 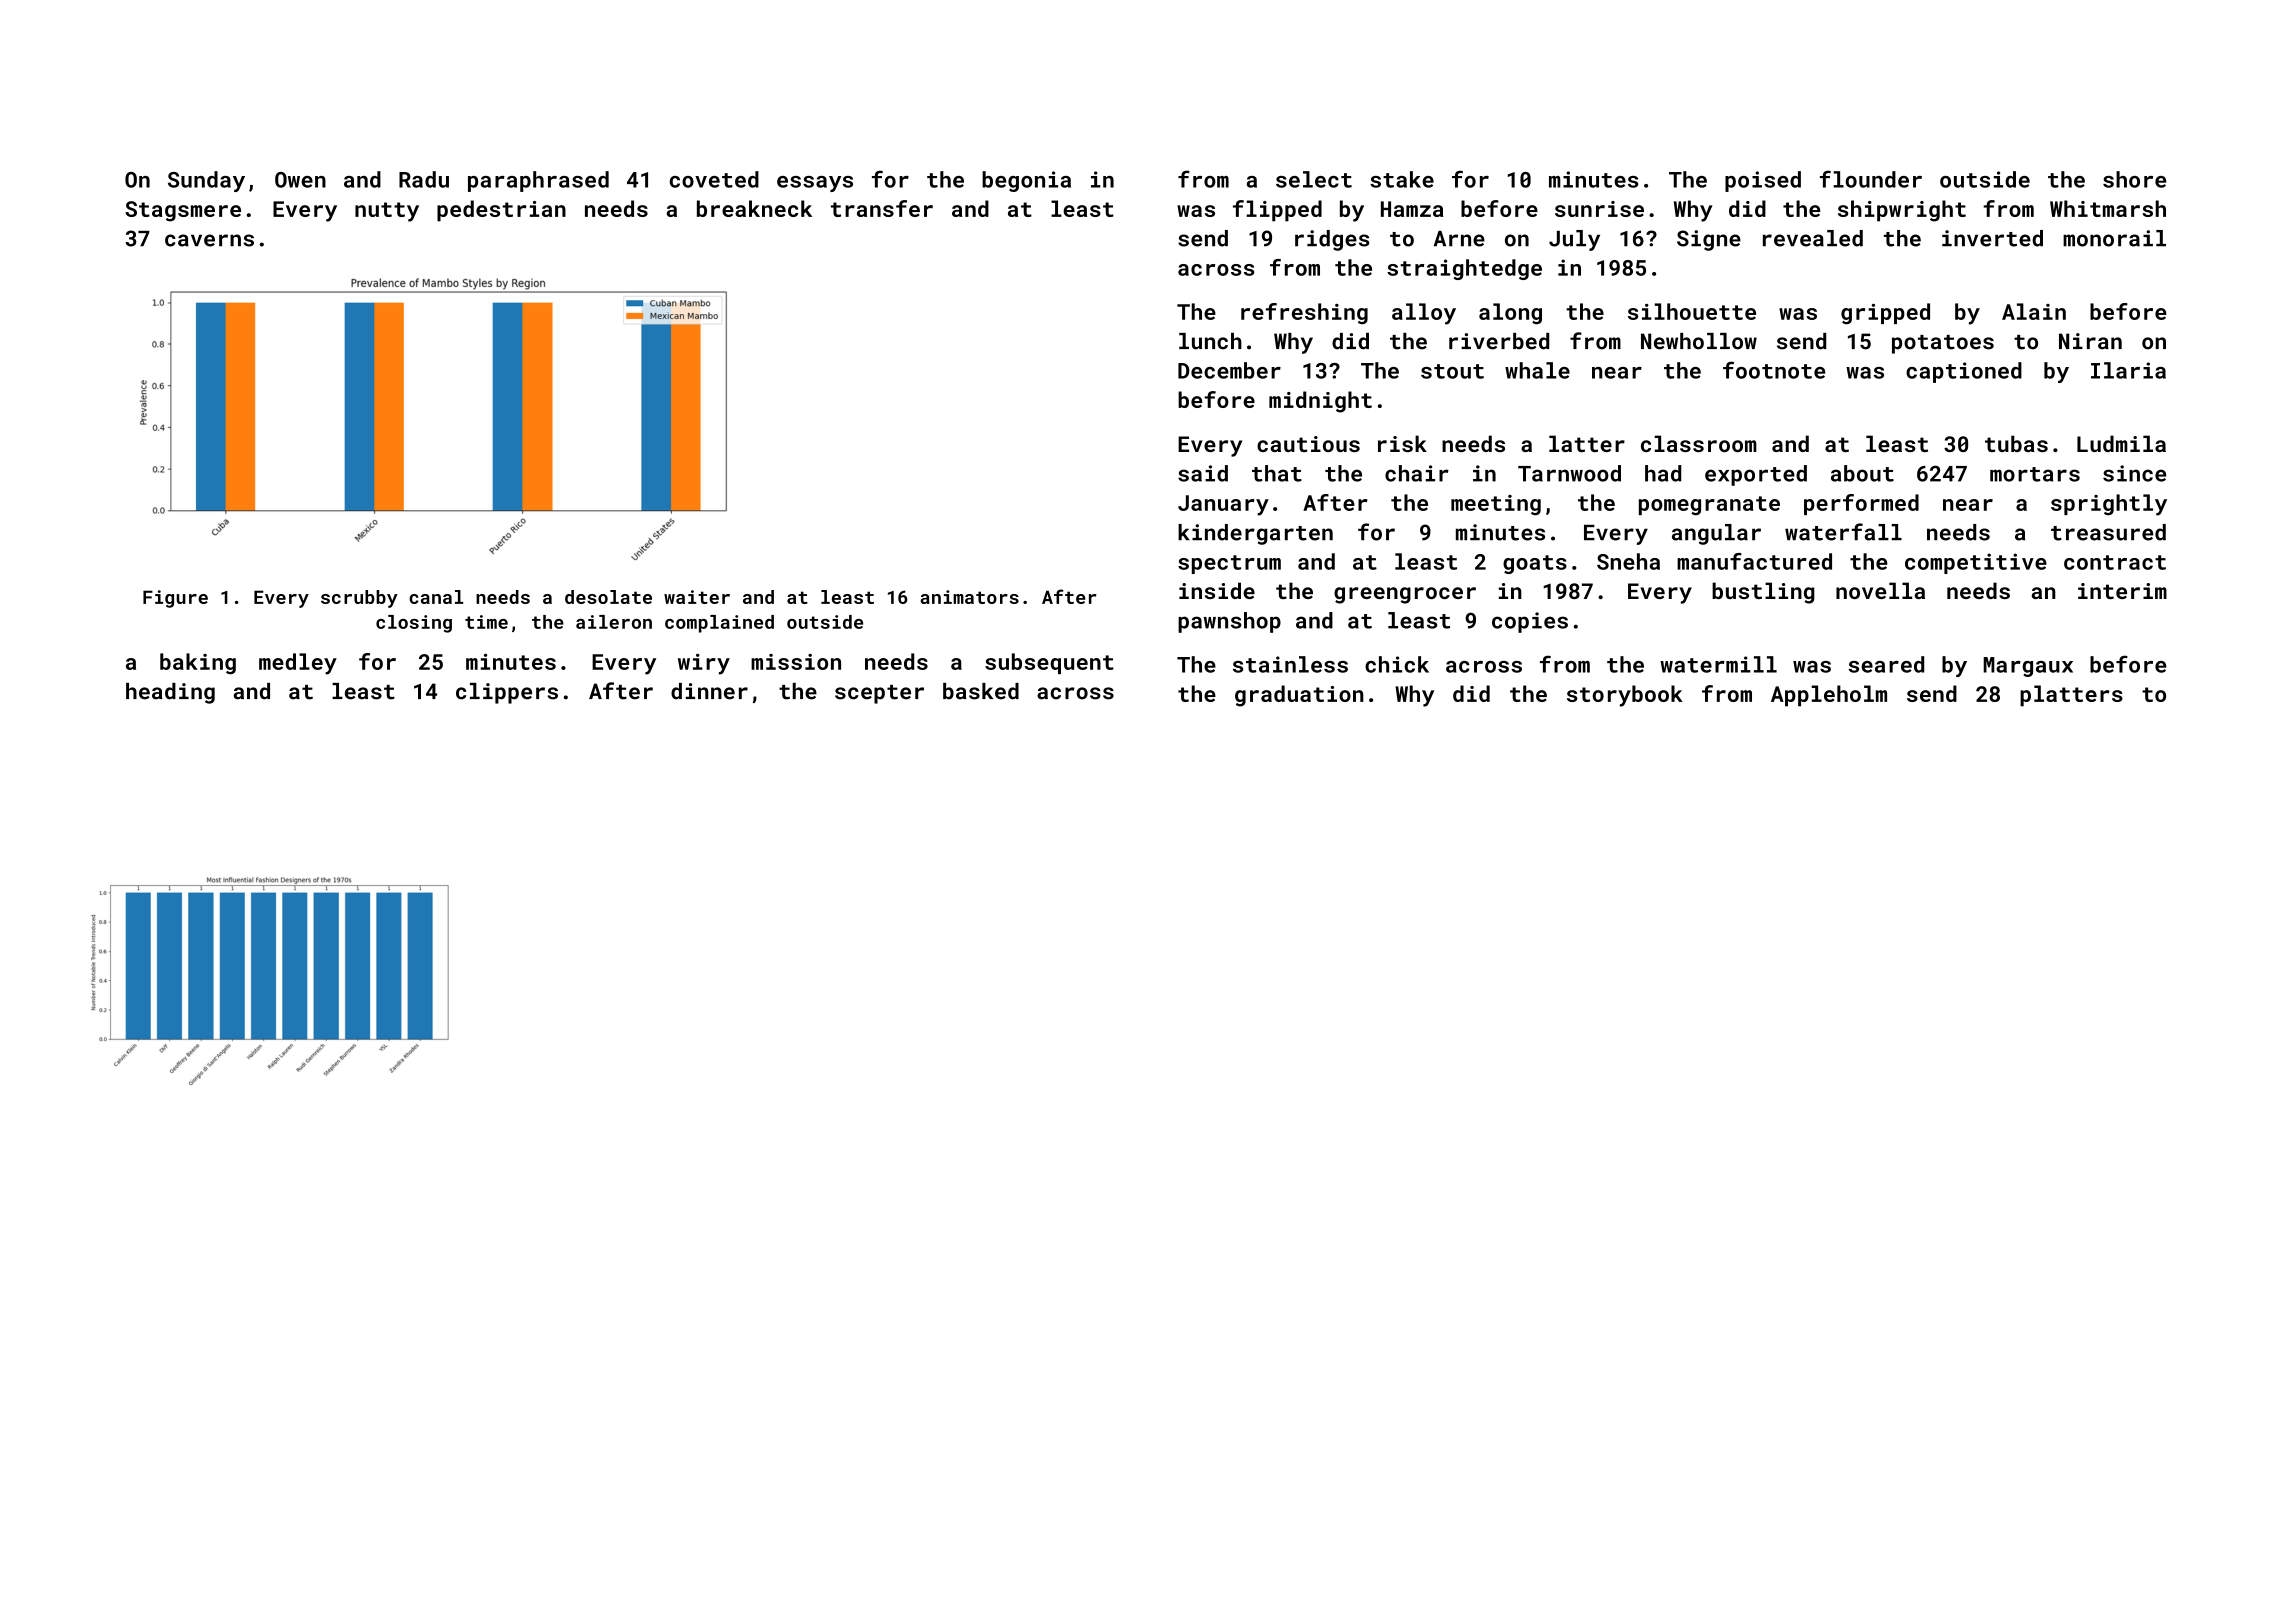 What do you see at coordinates (1314, 179) in the page?
I see `select` at bounding box center [1314, 179].
